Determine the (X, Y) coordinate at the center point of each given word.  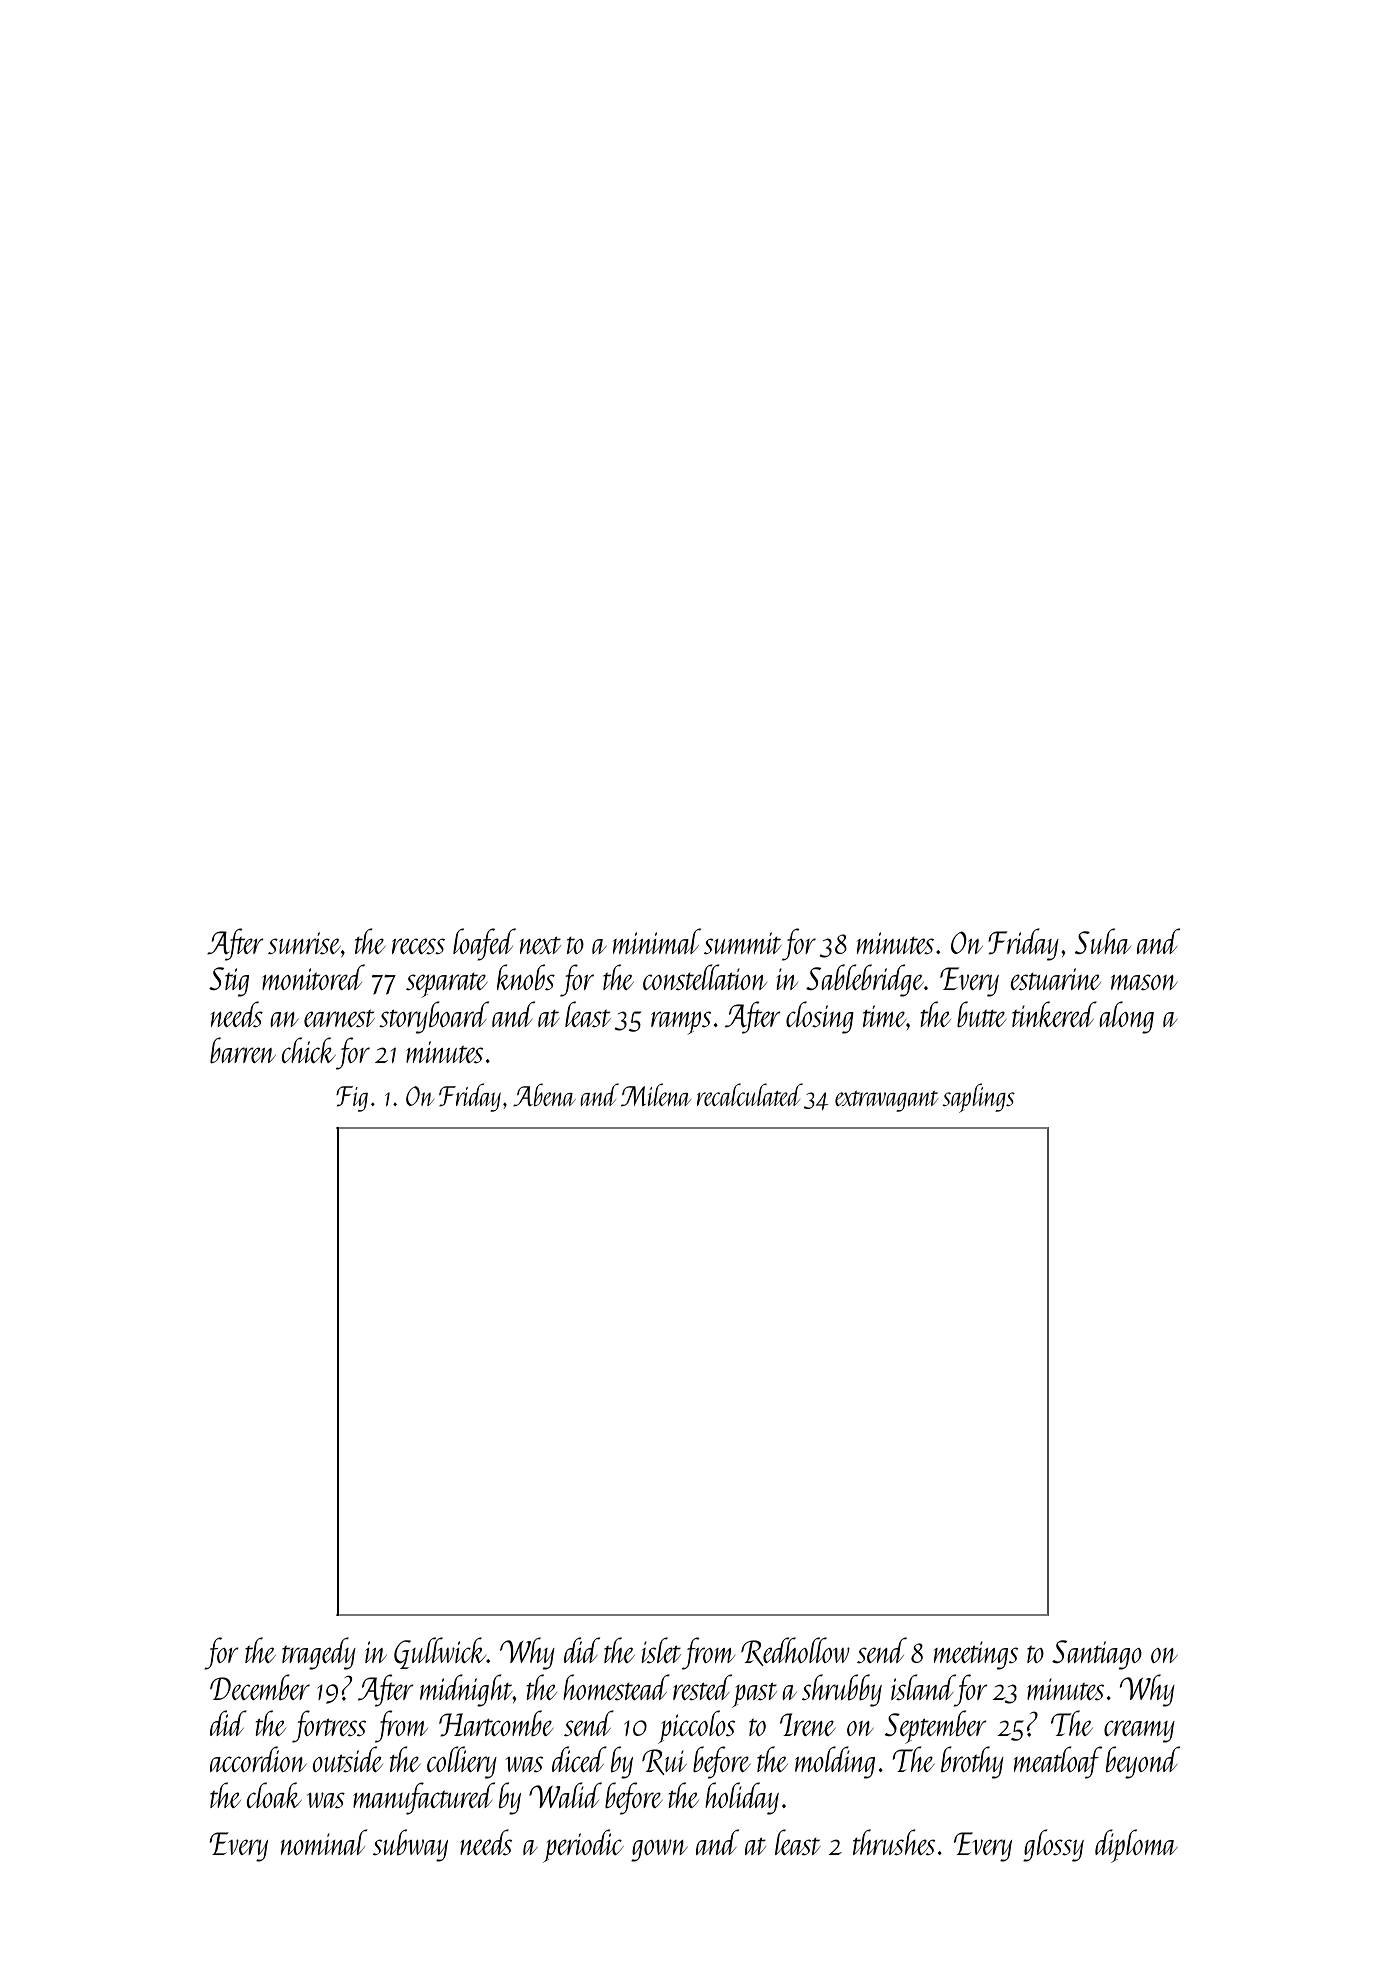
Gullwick (440, 1653)
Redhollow (795, 1651)
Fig (352, 1099)
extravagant (887, 1101)
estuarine (1055, 979)
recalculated (750, 1094)
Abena (544, 1094)
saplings (978, 1098)
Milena (656, 1094)
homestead (616, 1687)
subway (410, 1845)
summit (743, 943)
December (260, 1687)
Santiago (1097, 1655)
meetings (976, 1655)
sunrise (304, 943)
